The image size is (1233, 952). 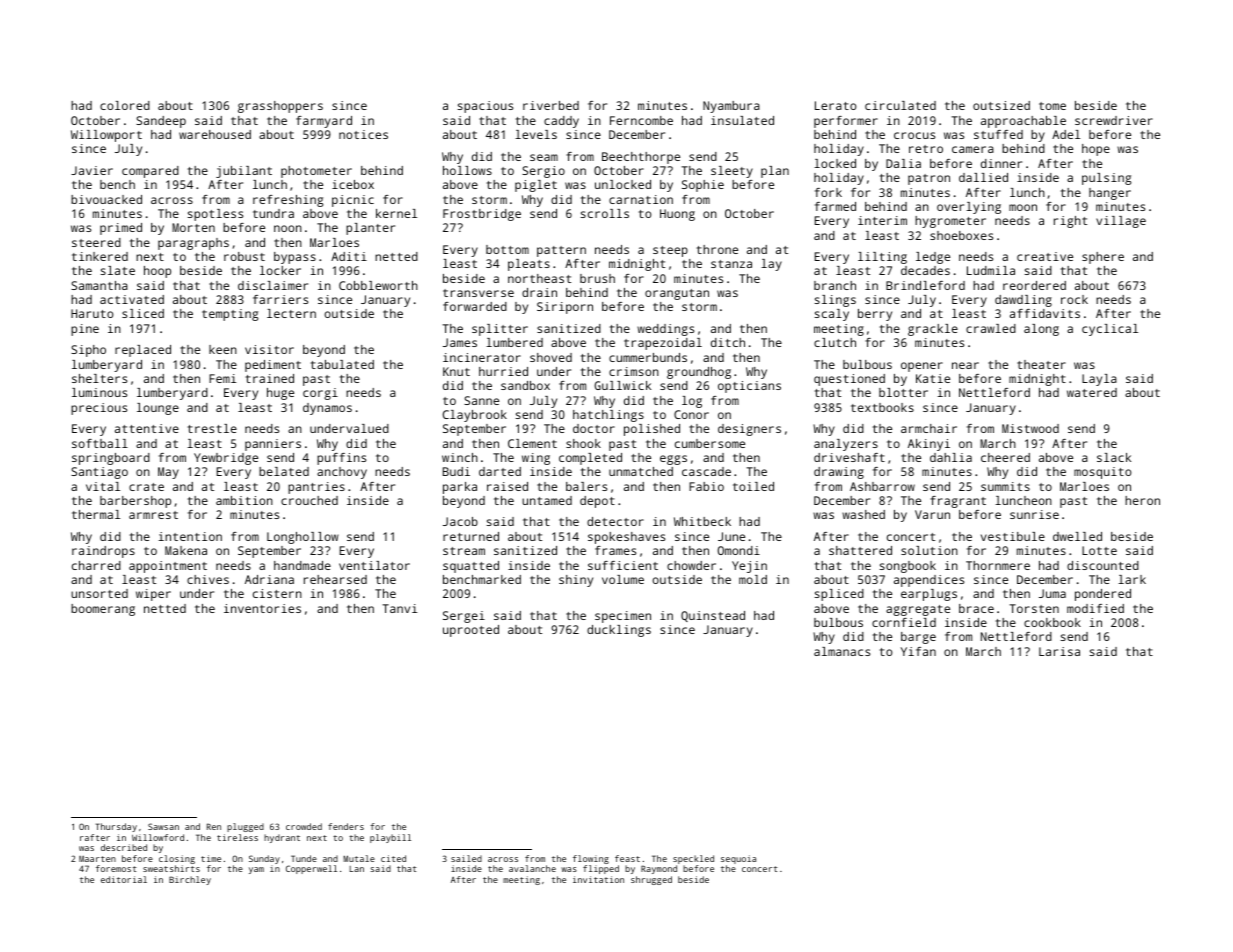 What do you see at coordinates (125, 105) in the image?
I see `colored` at bounding box center [125, 105].
